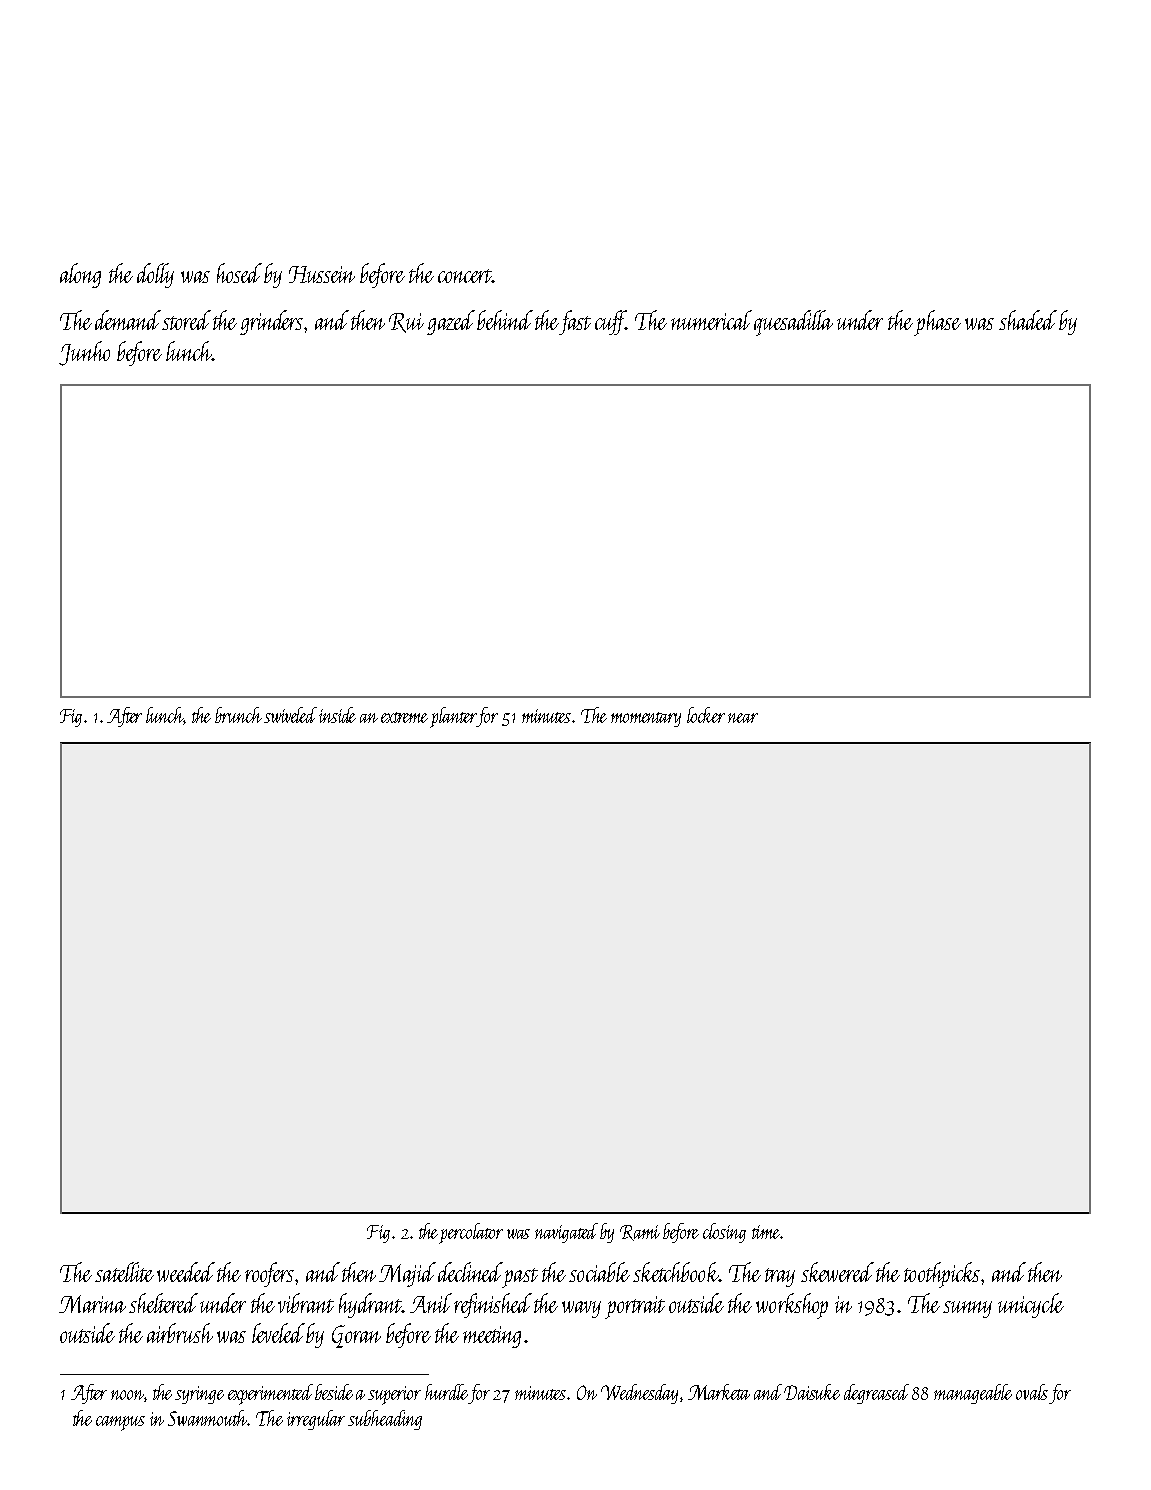 The height and width of the image is (1490, 1151). I want to click on hurdle, so click(446, 1392).
